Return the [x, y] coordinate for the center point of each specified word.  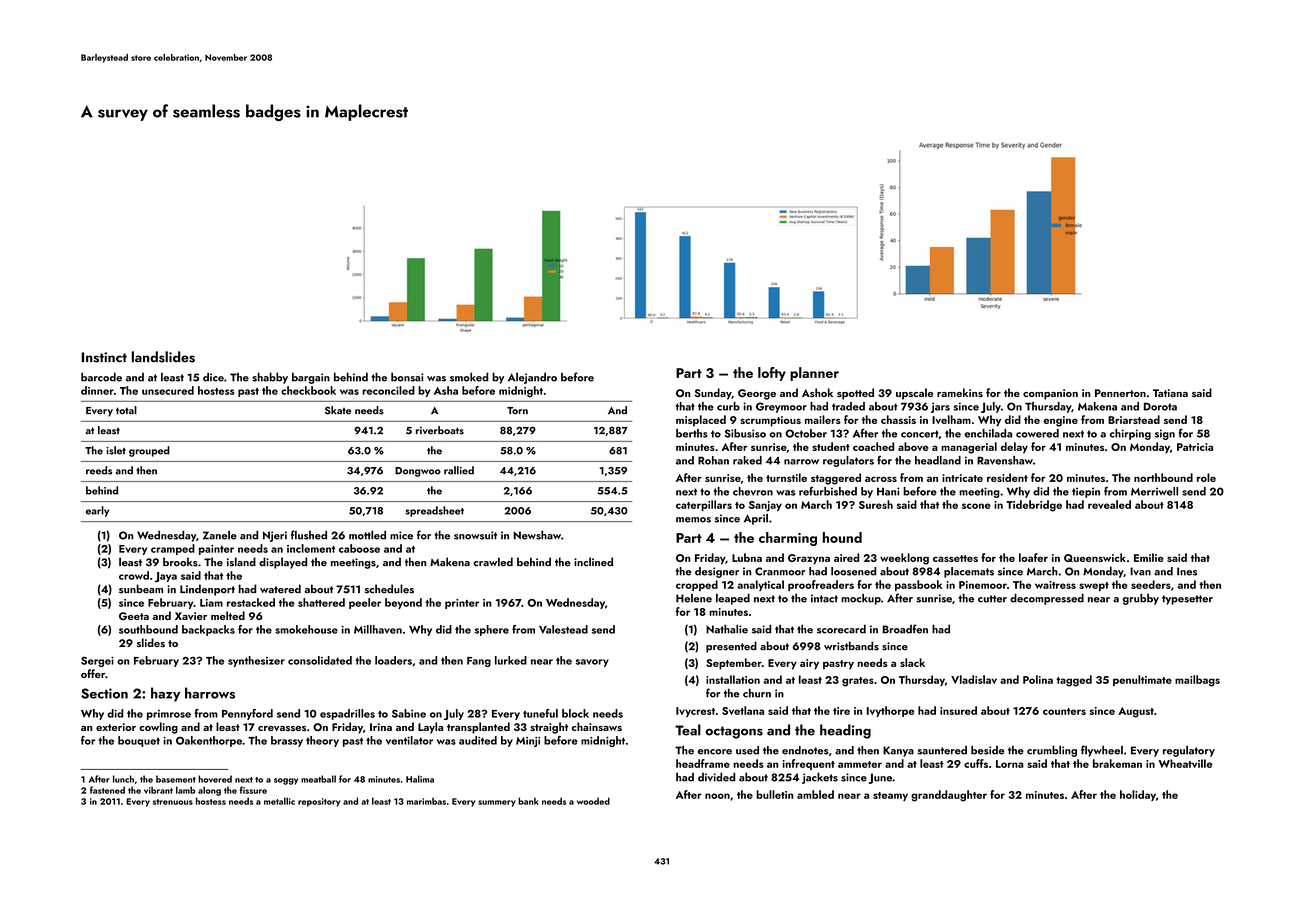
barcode [101, 377]
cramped [173, 549]
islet [116, 450]
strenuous [173, 802]
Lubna [747, 557]
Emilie [1149, 557]
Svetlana [743, 710]
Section [104, 693]
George [757, 394]
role [1206, 477]
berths [692, 433]
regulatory [1189, 751]
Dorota [1160, 406]
